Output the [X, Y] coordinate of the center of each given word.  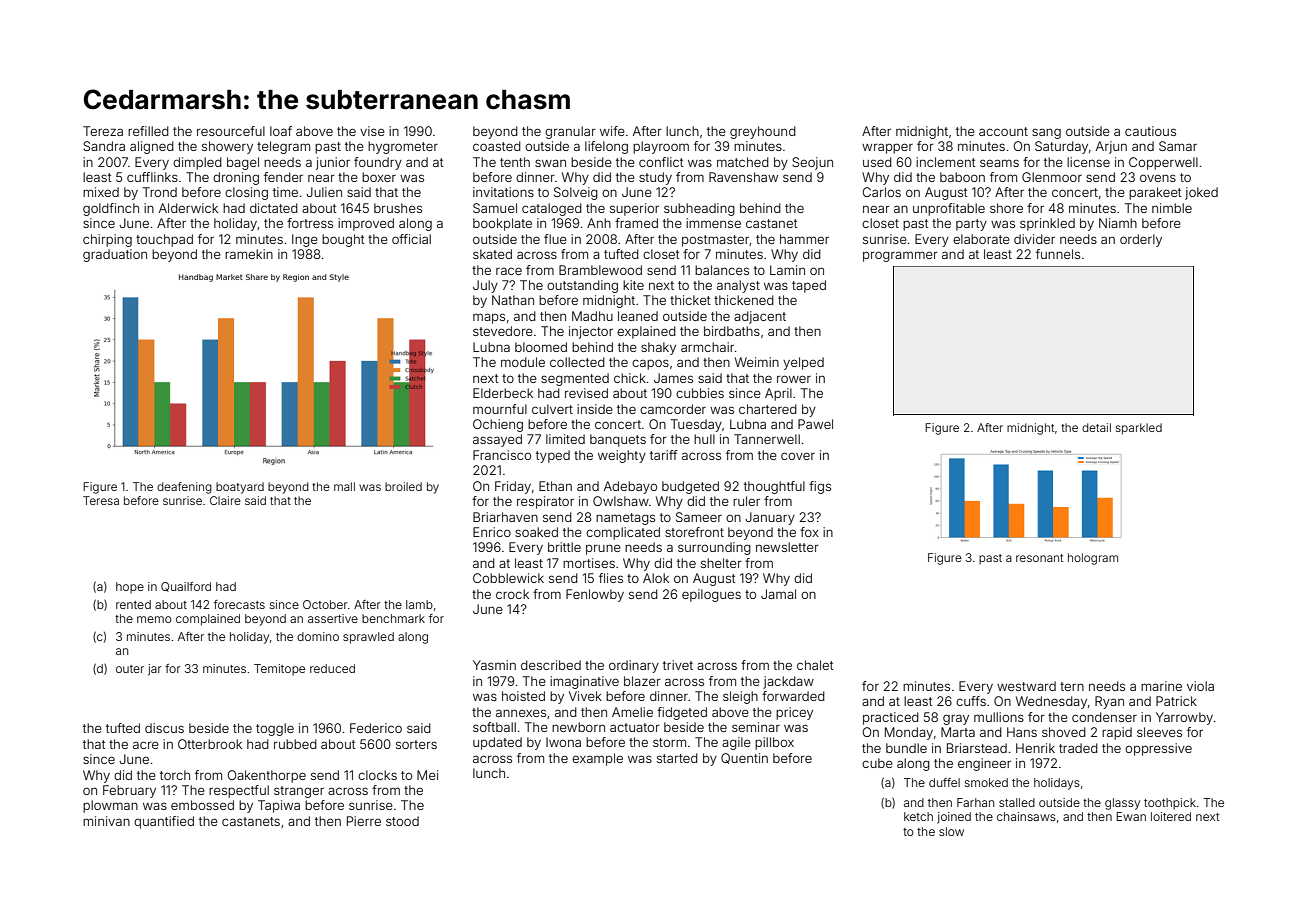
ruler [746, 501]
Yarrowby [1184, 718]
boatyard [240, 488]
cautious [1150, 131]
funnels [1058, 254]
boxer [379, 177]
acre [146, 745]
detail [1096, 427]
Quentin [744, 758]
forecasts [239, 604]
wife [612, 131]
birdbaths [732, 331]
